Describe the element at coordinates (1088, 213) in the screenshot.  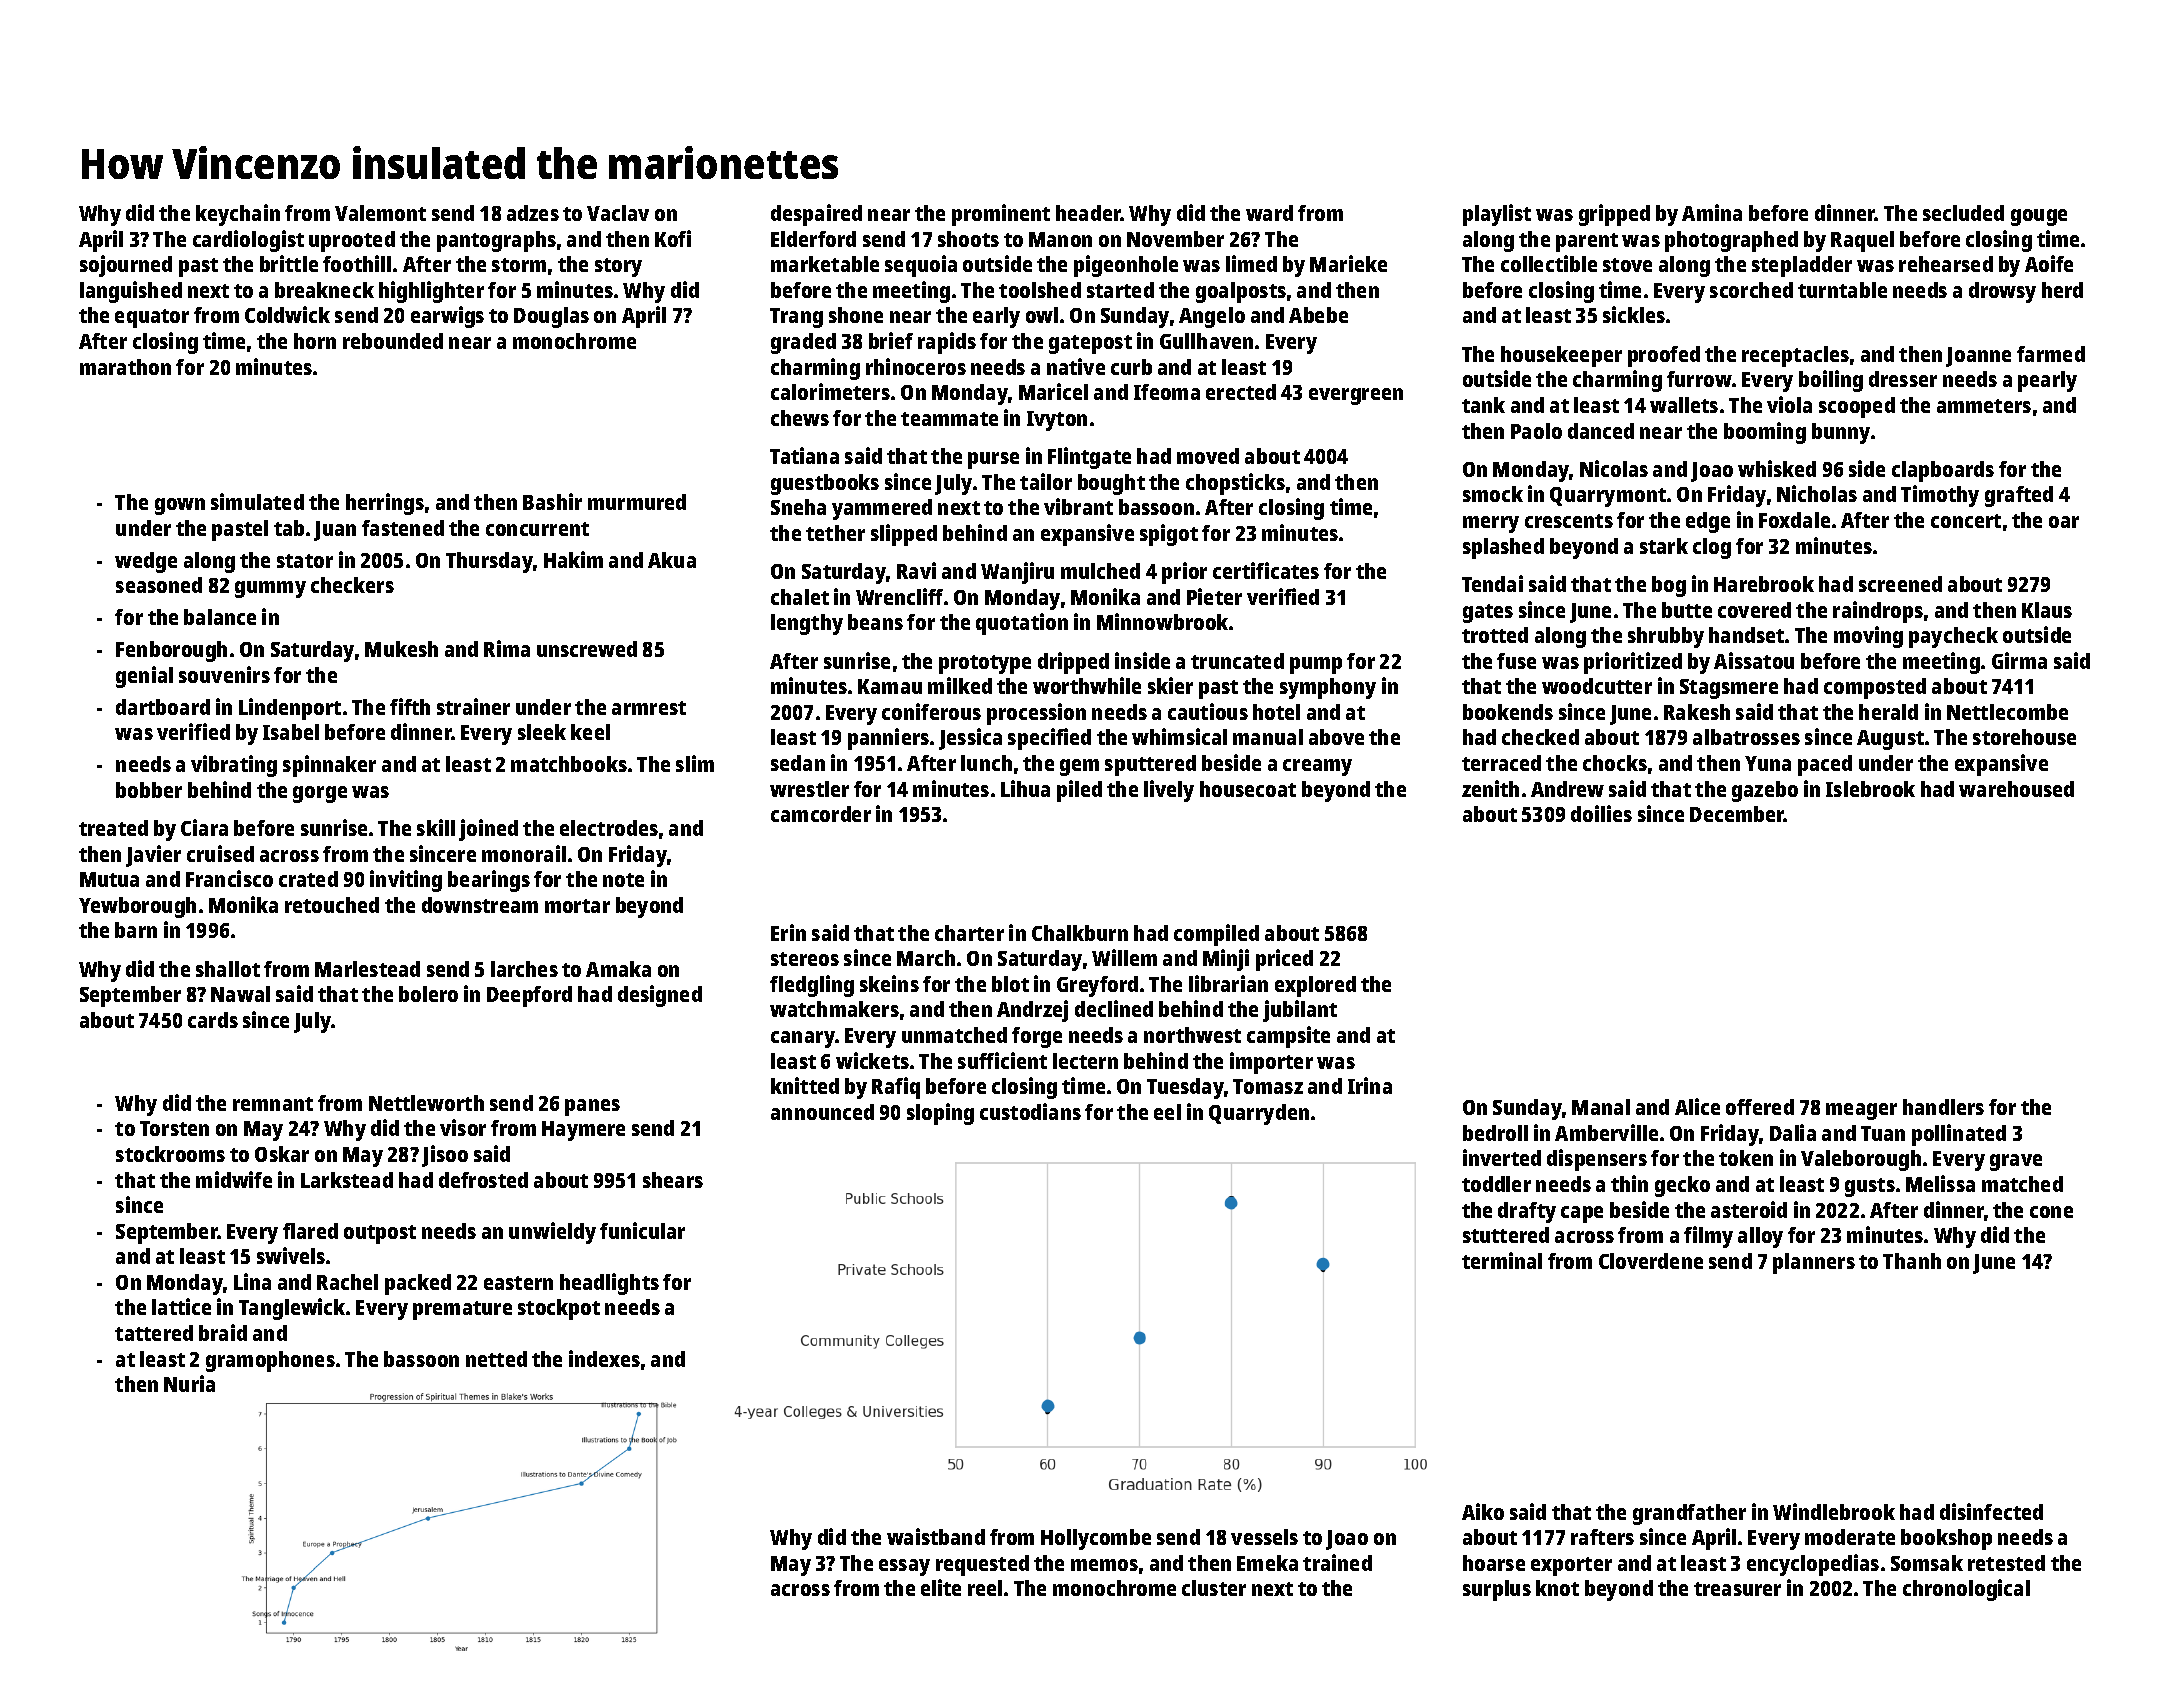
I see `header` at that location.
